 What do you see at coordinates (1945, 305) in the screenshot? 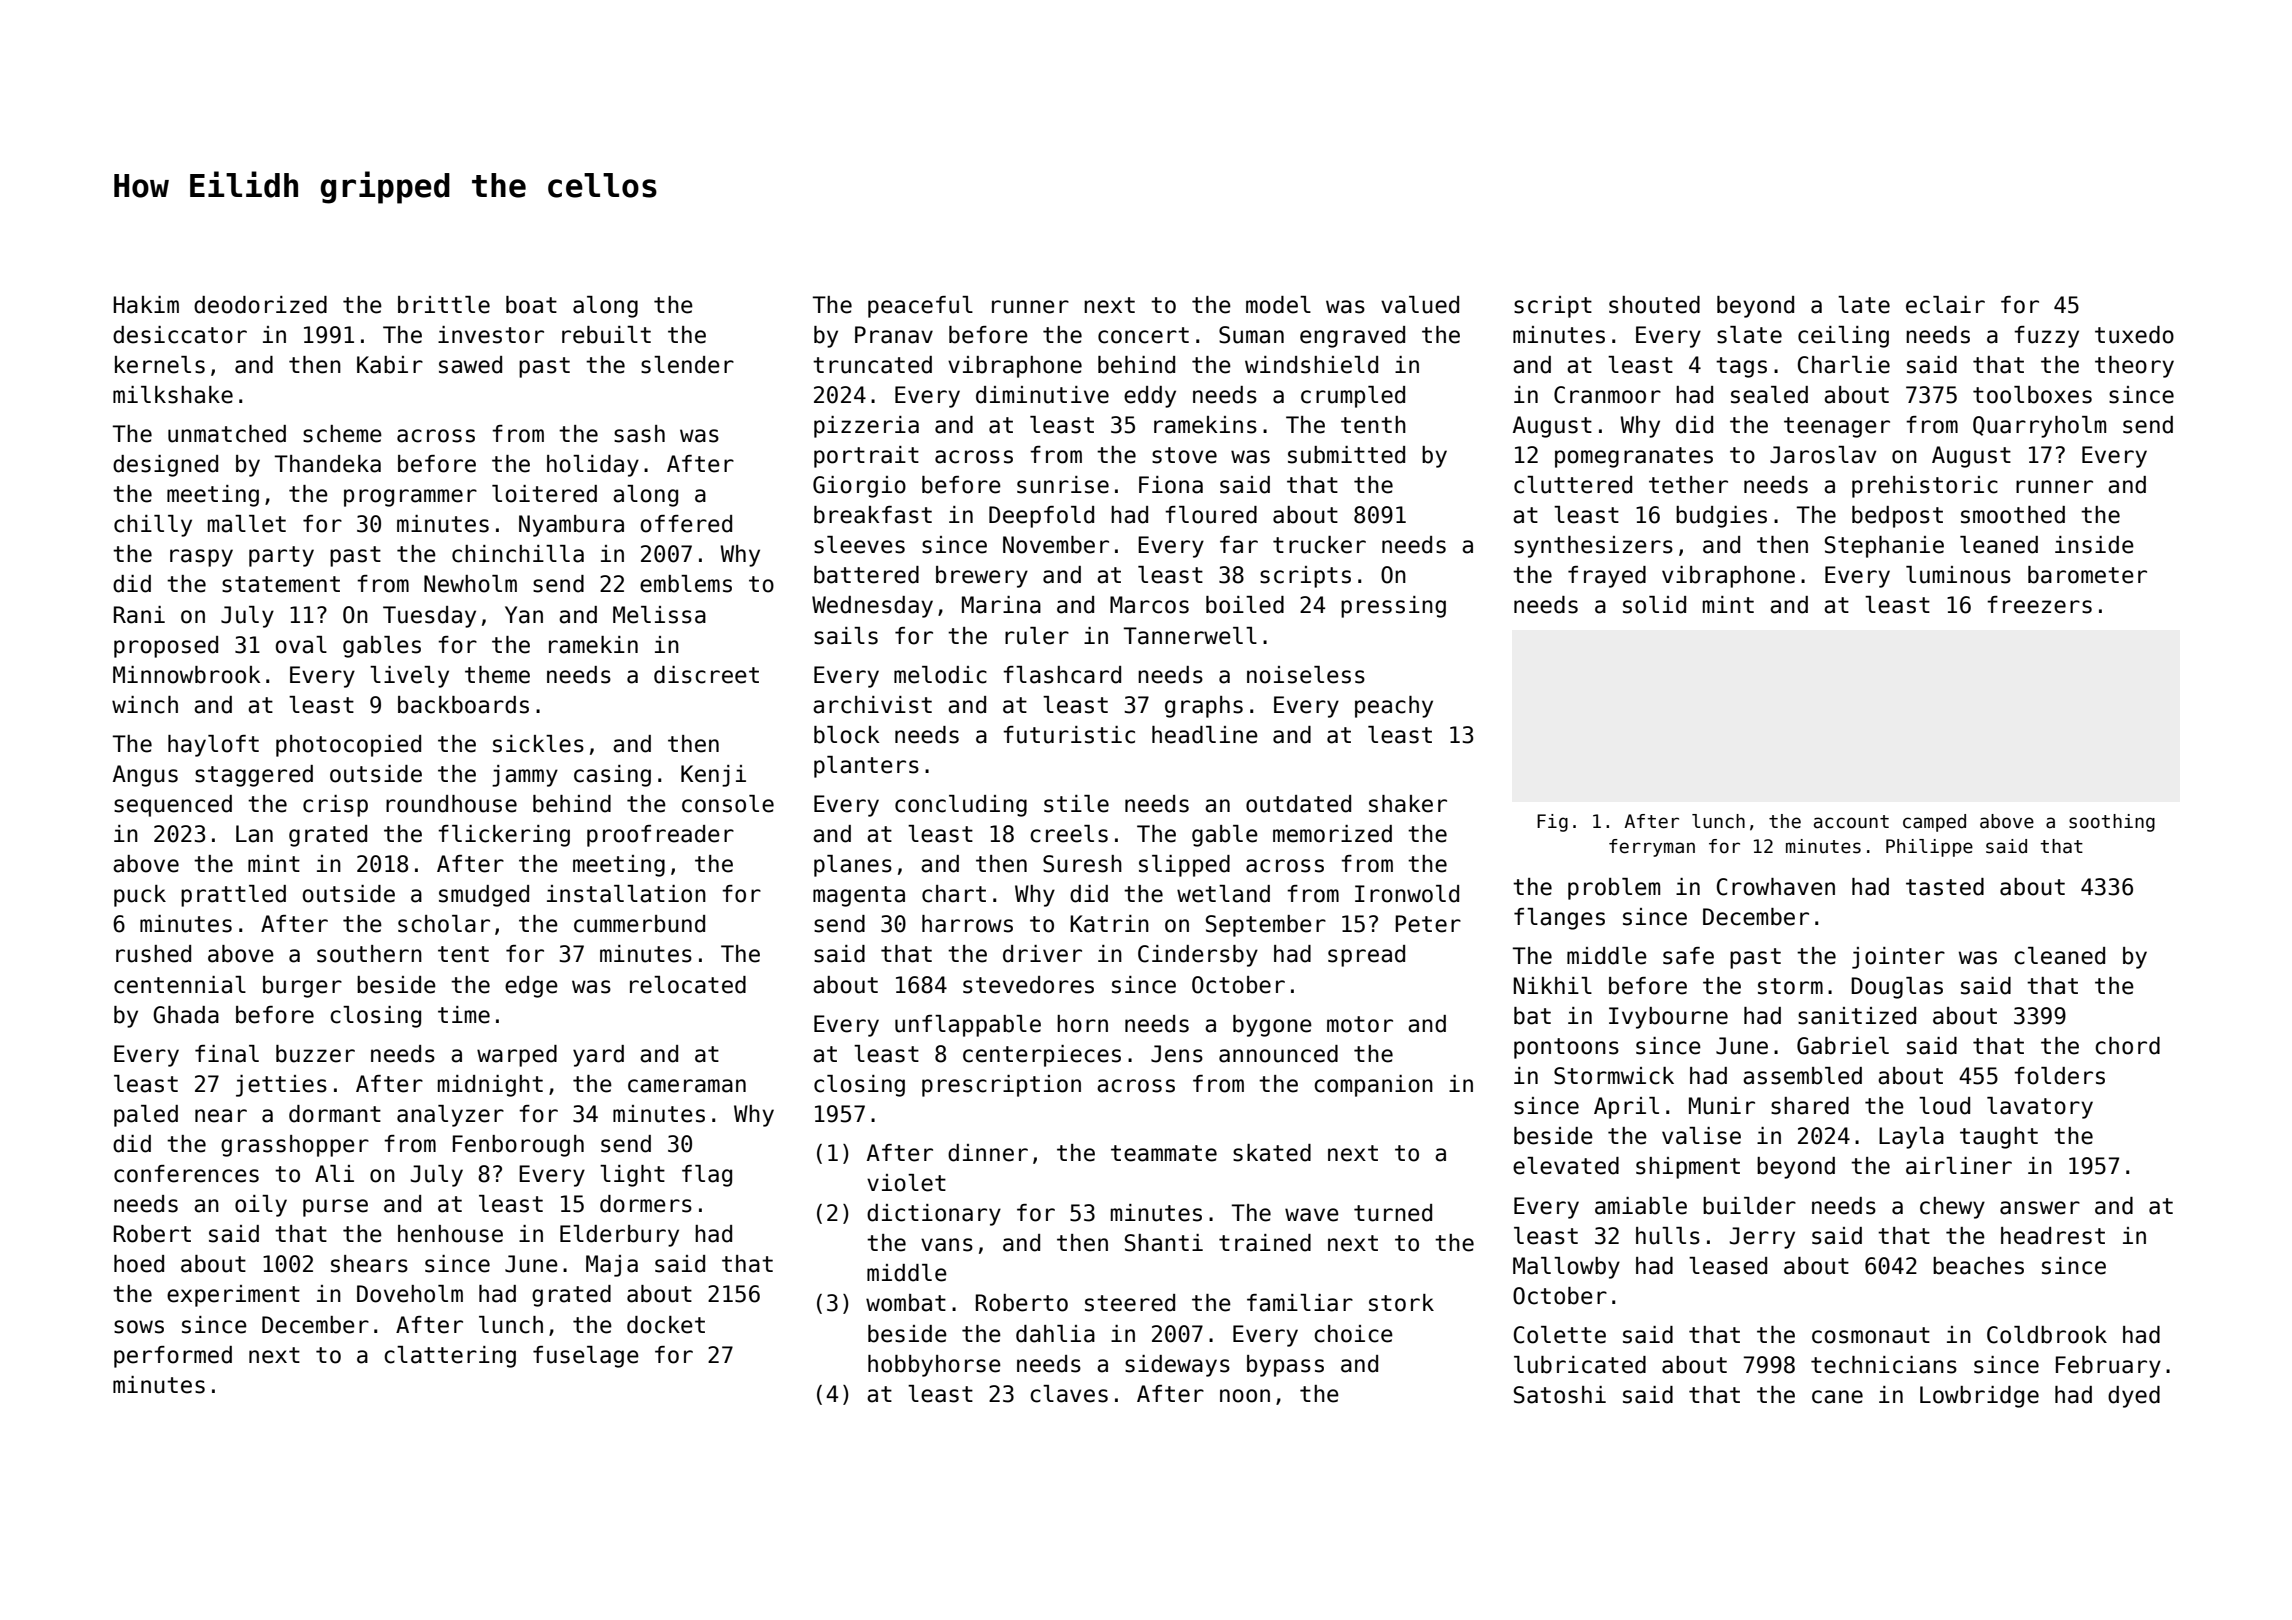
I see `eclair` at bounding box center [1945, 305].
